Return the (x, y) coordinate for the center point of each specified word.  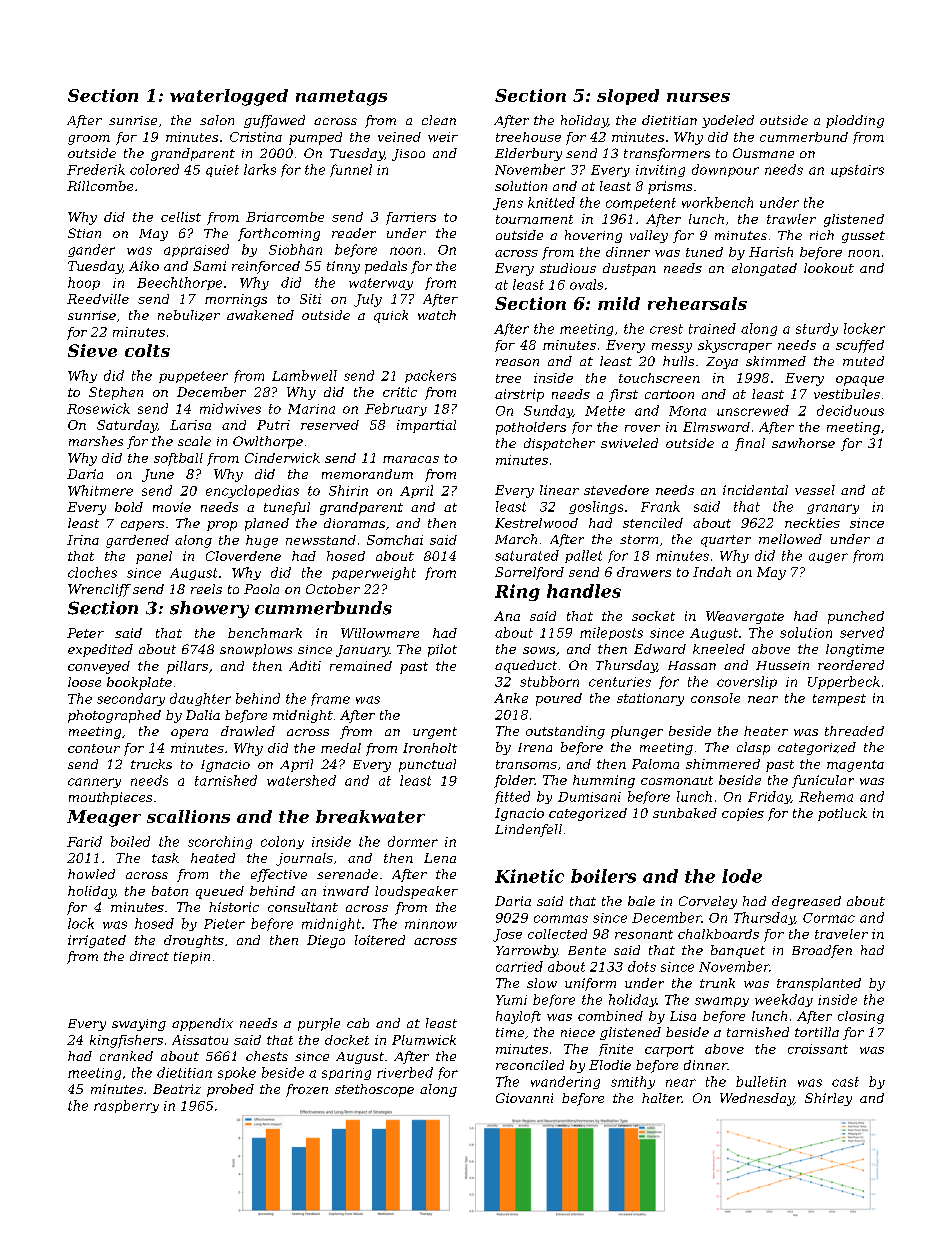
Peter (85, 633)
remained (361, 666)
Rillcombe (100, 186)
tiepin (192, 958)
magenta (855, 766)
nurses (698, 97)
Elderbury (528, 154)
